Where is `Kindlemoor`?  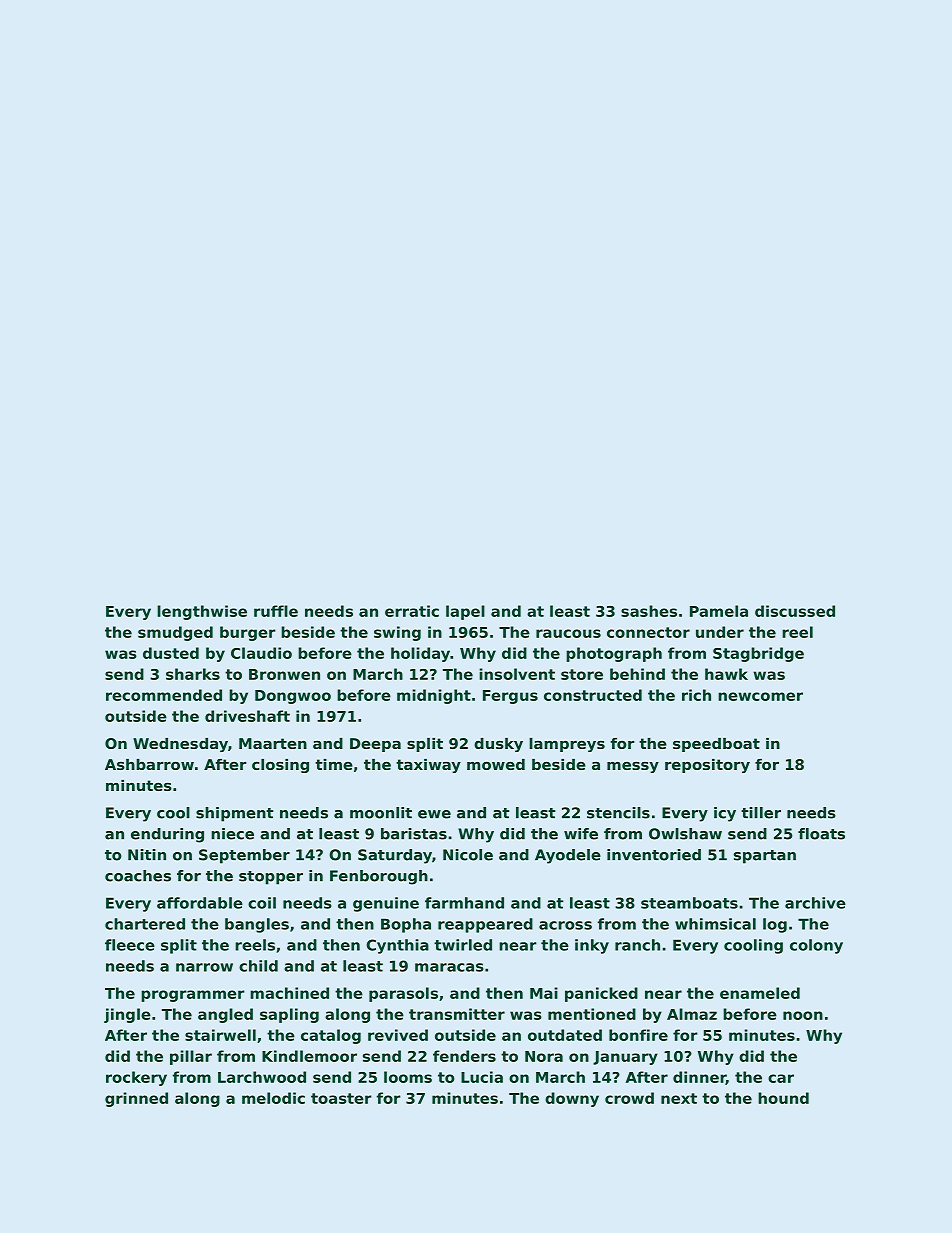 Kindlemoor is located at coordinates (309, 1056).
